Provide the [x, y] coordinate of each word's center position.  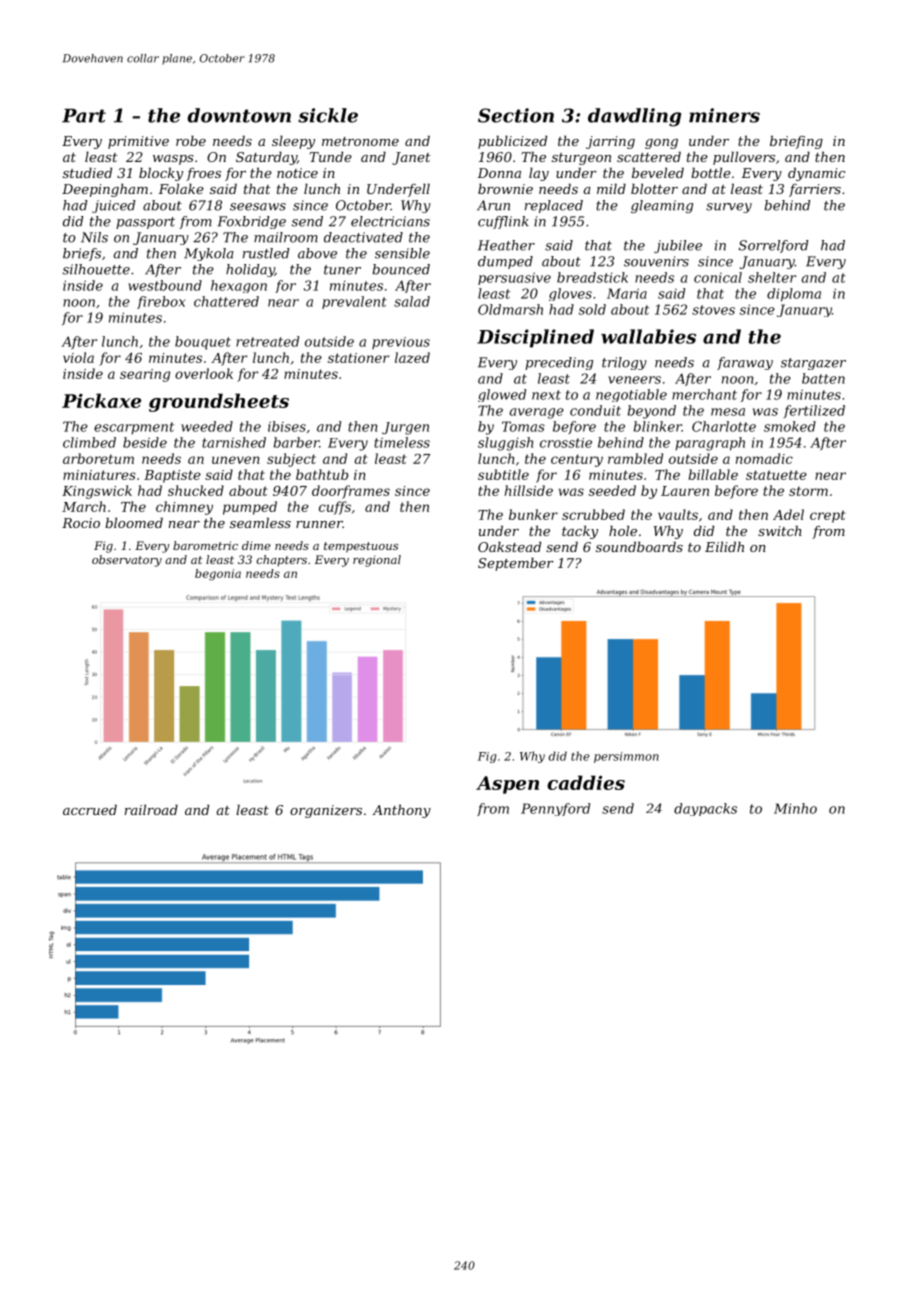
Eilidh [724, 546]
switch [780, 530]
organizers [326, 811]
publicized [512, 142]
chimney [184, 508]
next [546, 395]
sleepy [293, 142]
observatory [127, 561]
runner [319, 524]
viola [78, 357]
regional [377, 561]
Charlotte [724, 426]
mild [611, 188]
